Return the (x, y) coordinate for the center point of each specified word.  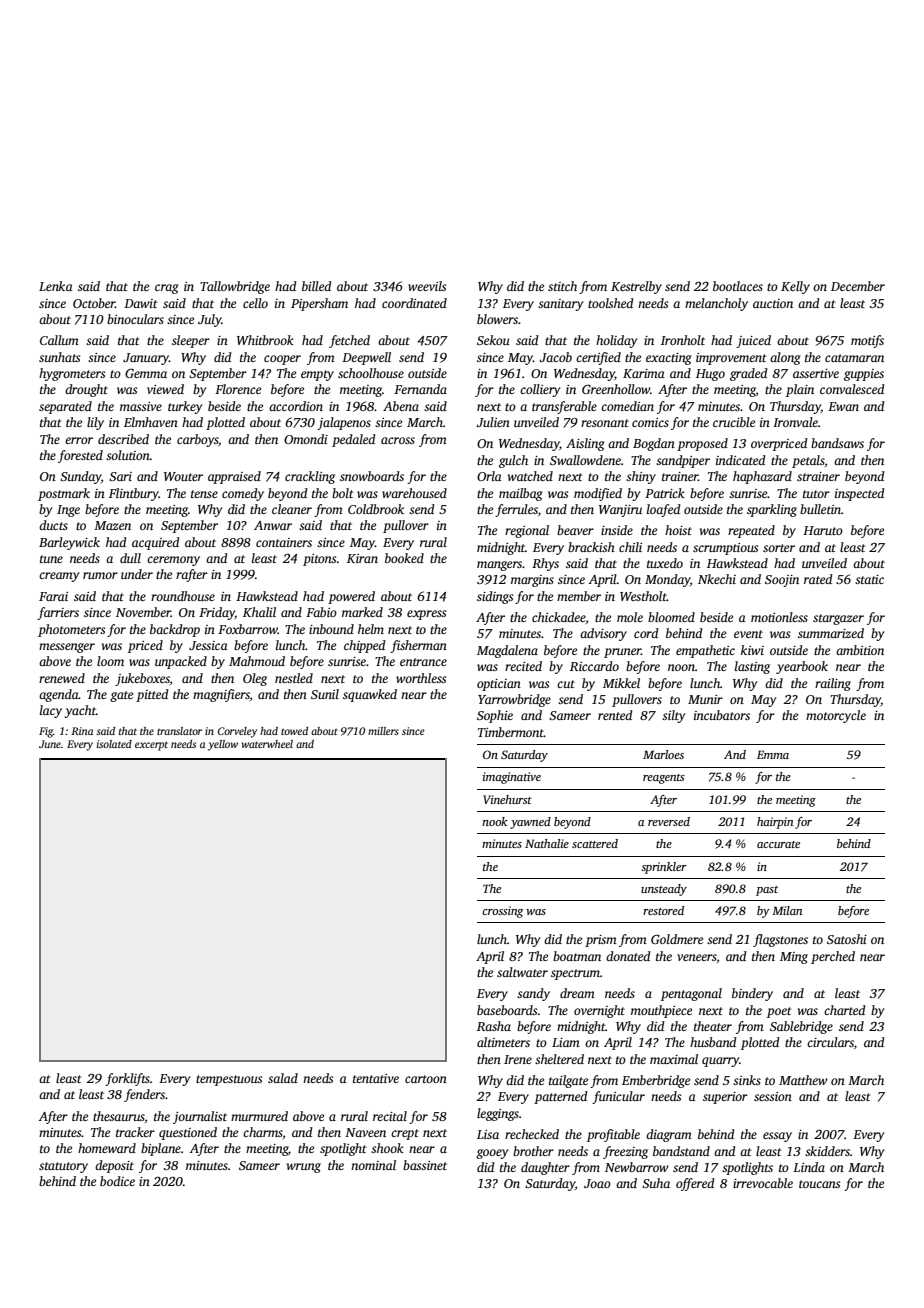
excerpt (151, 746)
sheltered (559, 1059)
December (858, 286)
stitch (562, 286)
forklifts (127, 1079)
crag (167, 289)
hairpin (775, 823)
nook (495, 821)
